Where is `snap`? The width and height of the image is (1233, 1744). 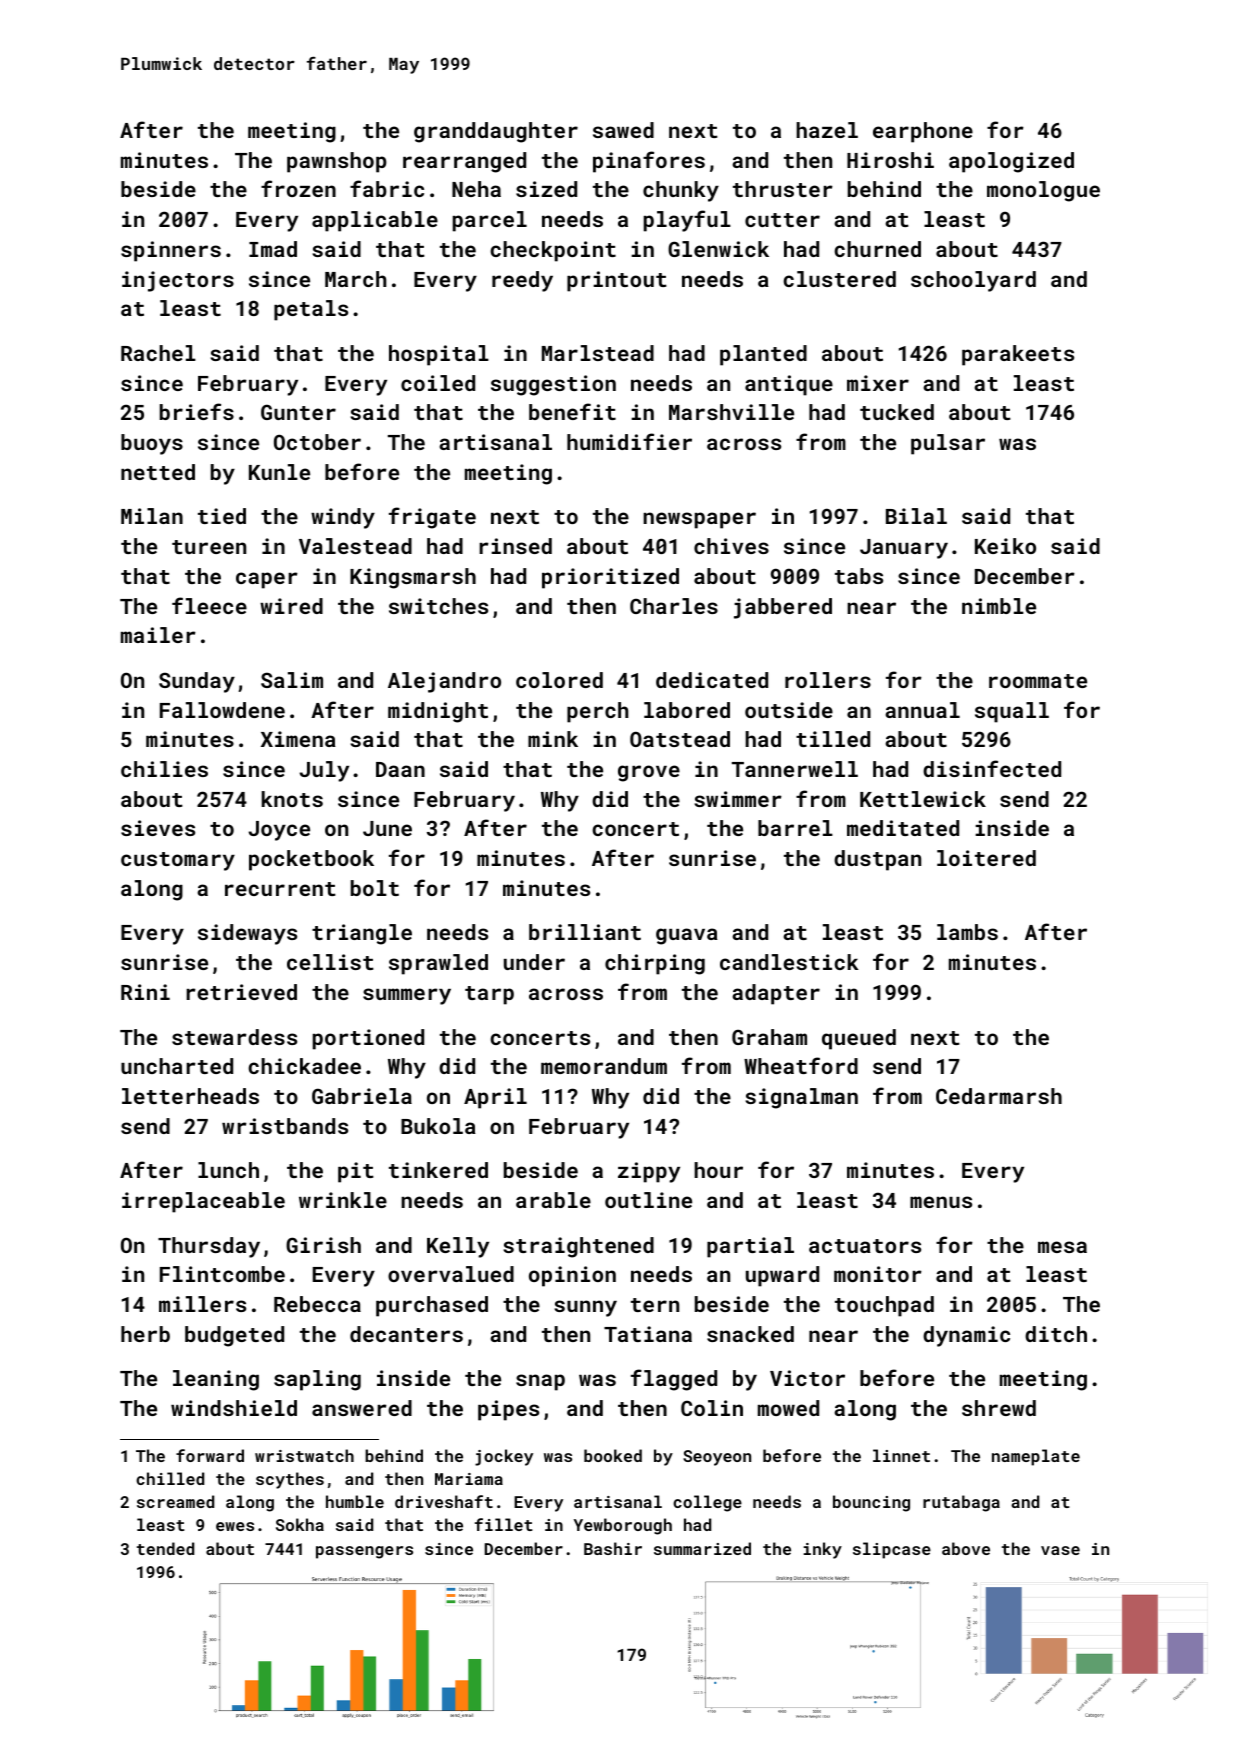 snap is located at coordinates (540, 1382).
